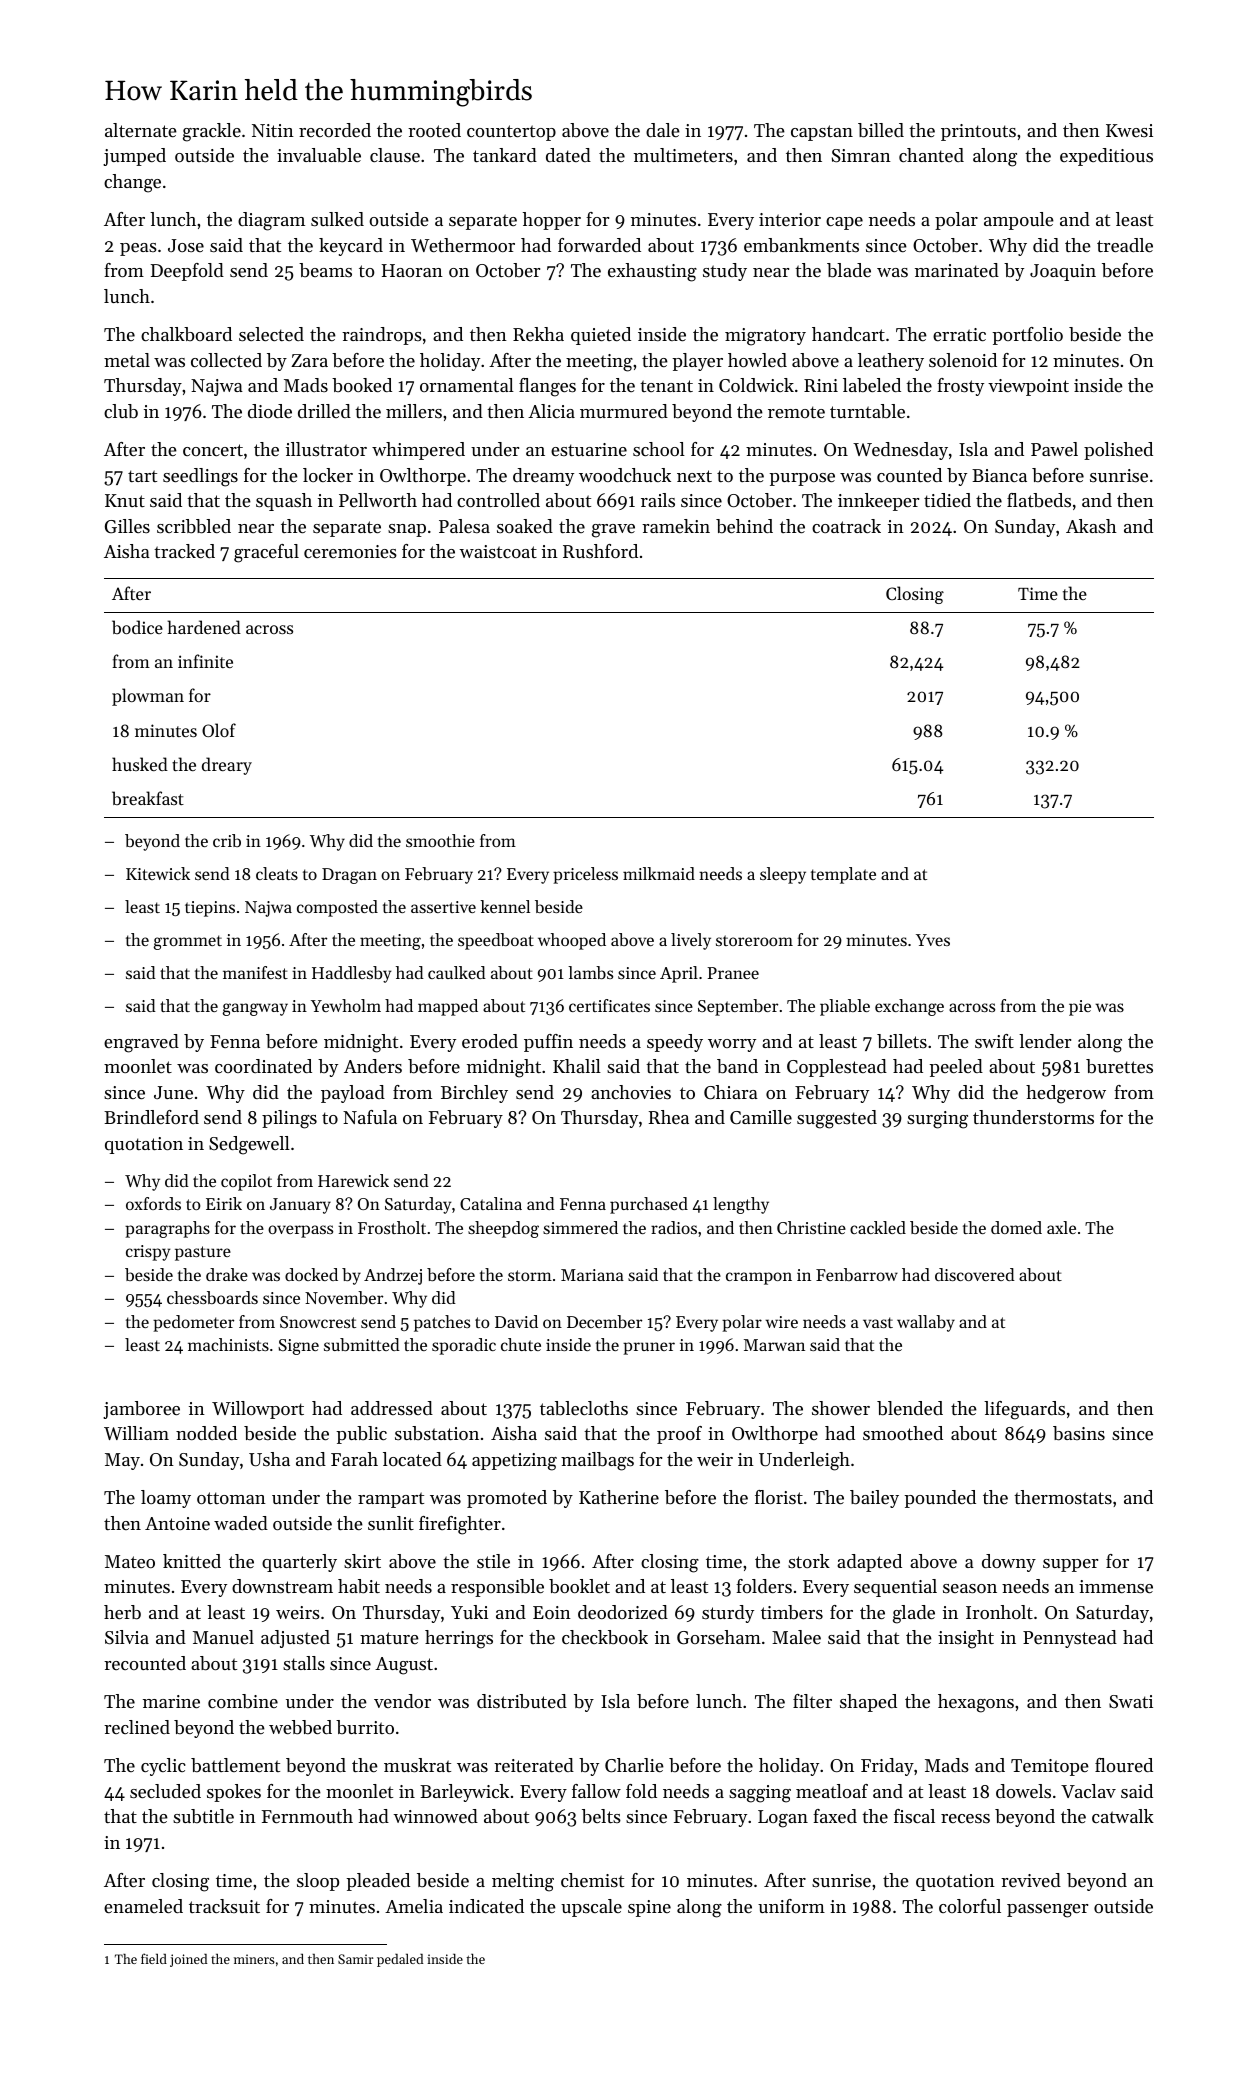 The height and width of the screenshot is (2073, 1258). I want to click on loamy, so click(166, 1499).
